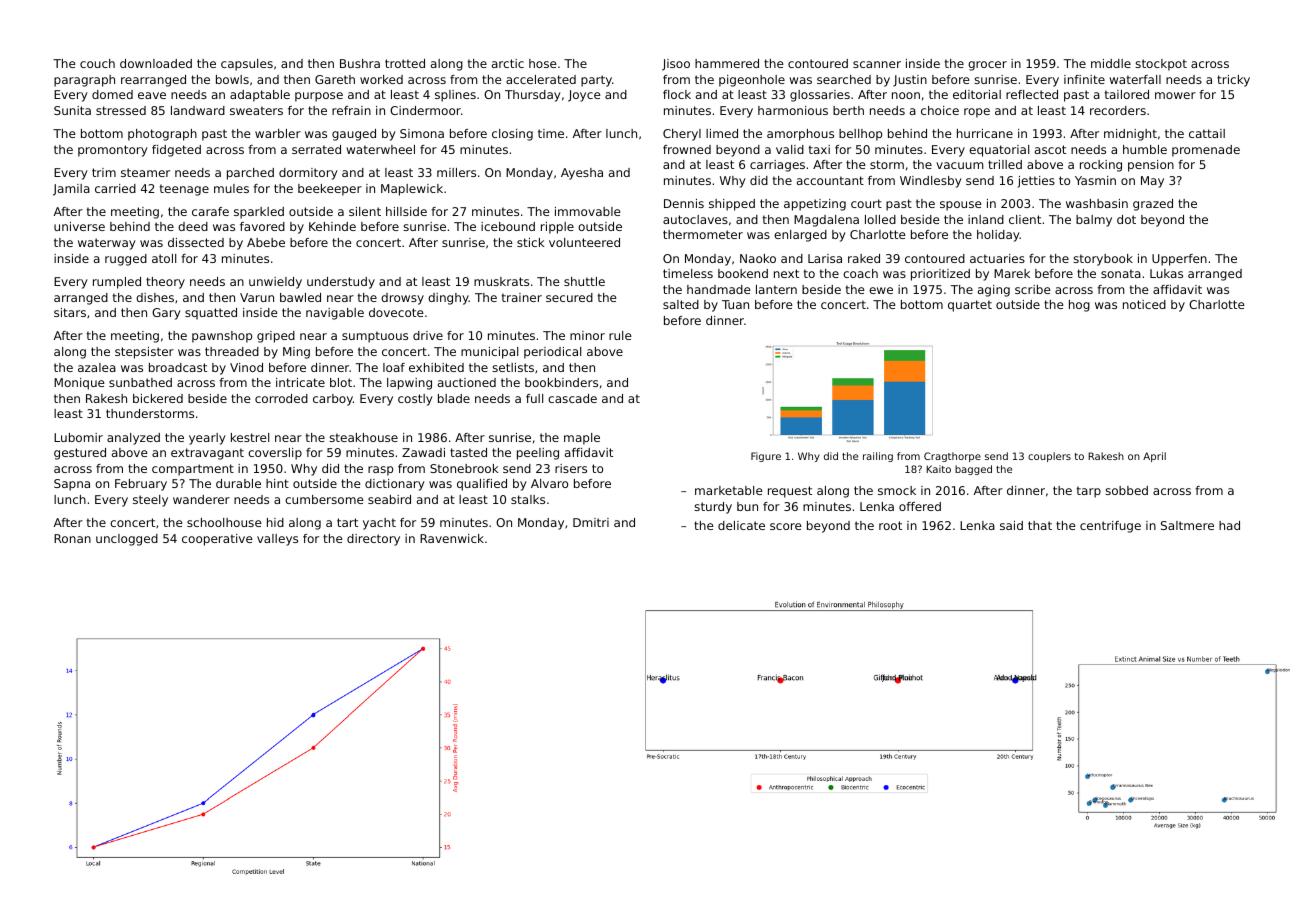  Describe the element at coordinates (719, 289) in the document. I see `handmade` at that location.
